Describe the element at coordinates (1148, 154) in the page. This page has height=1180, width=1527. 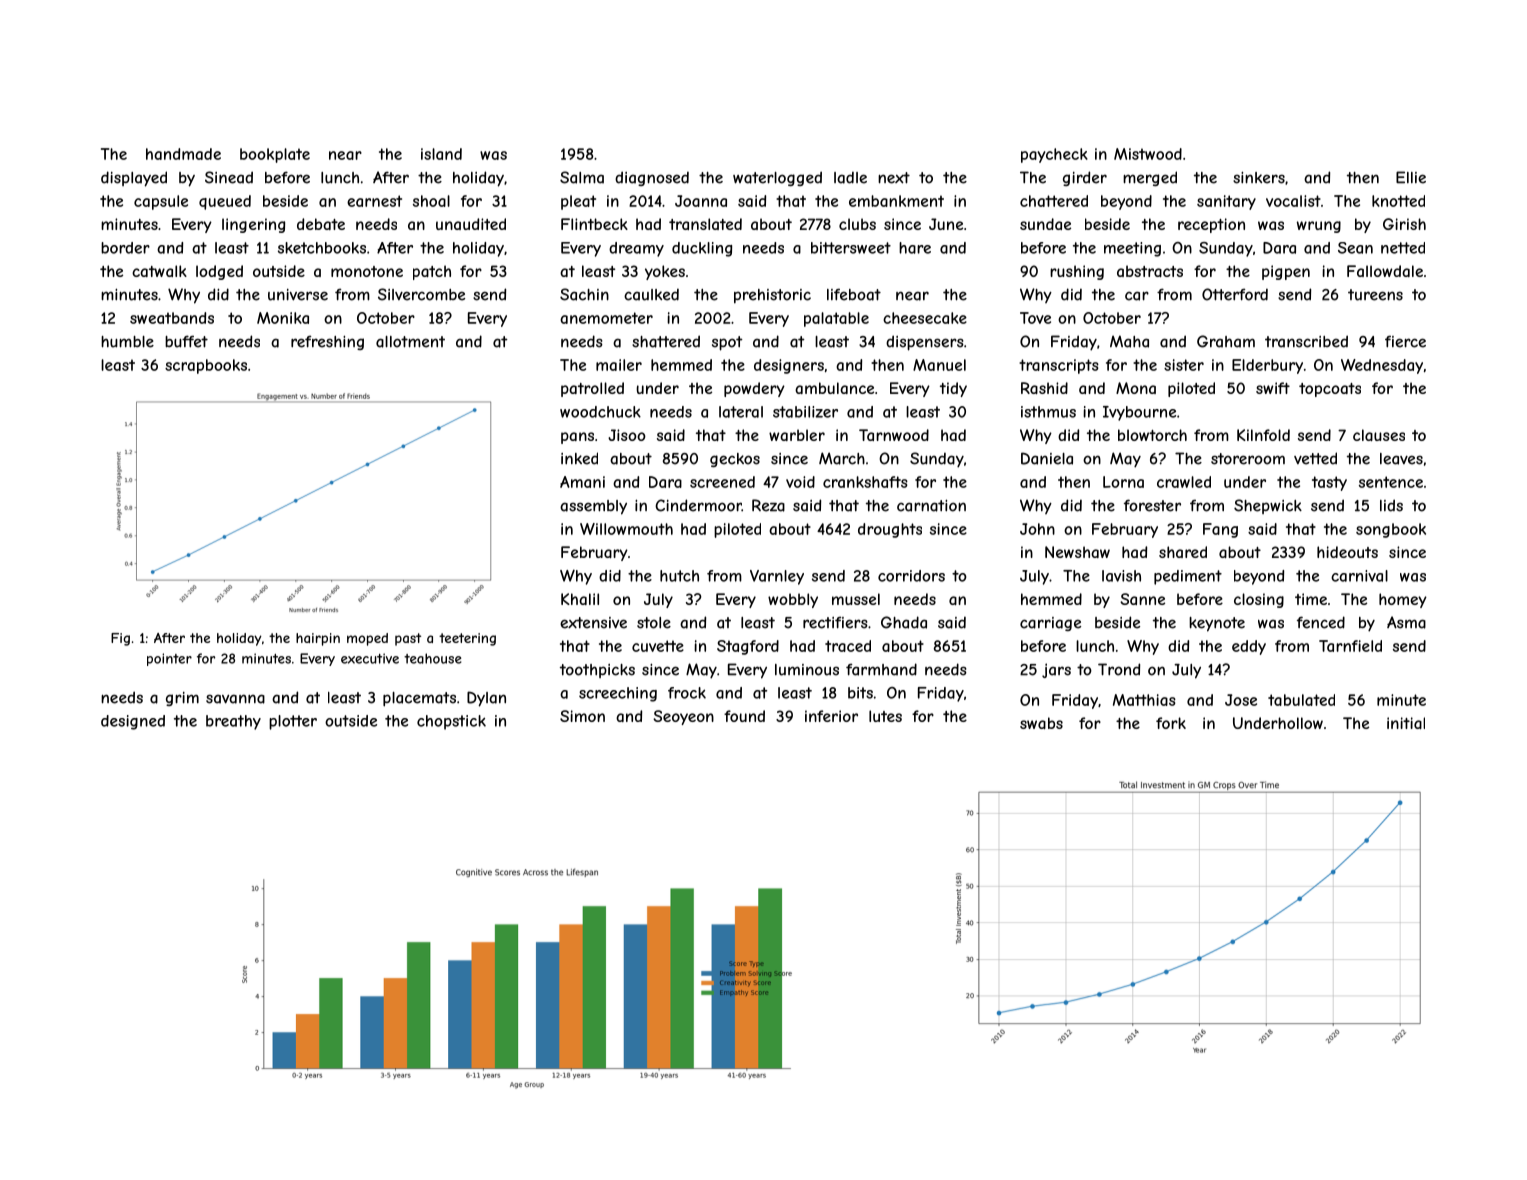
I see `Mistwood` at that location.
